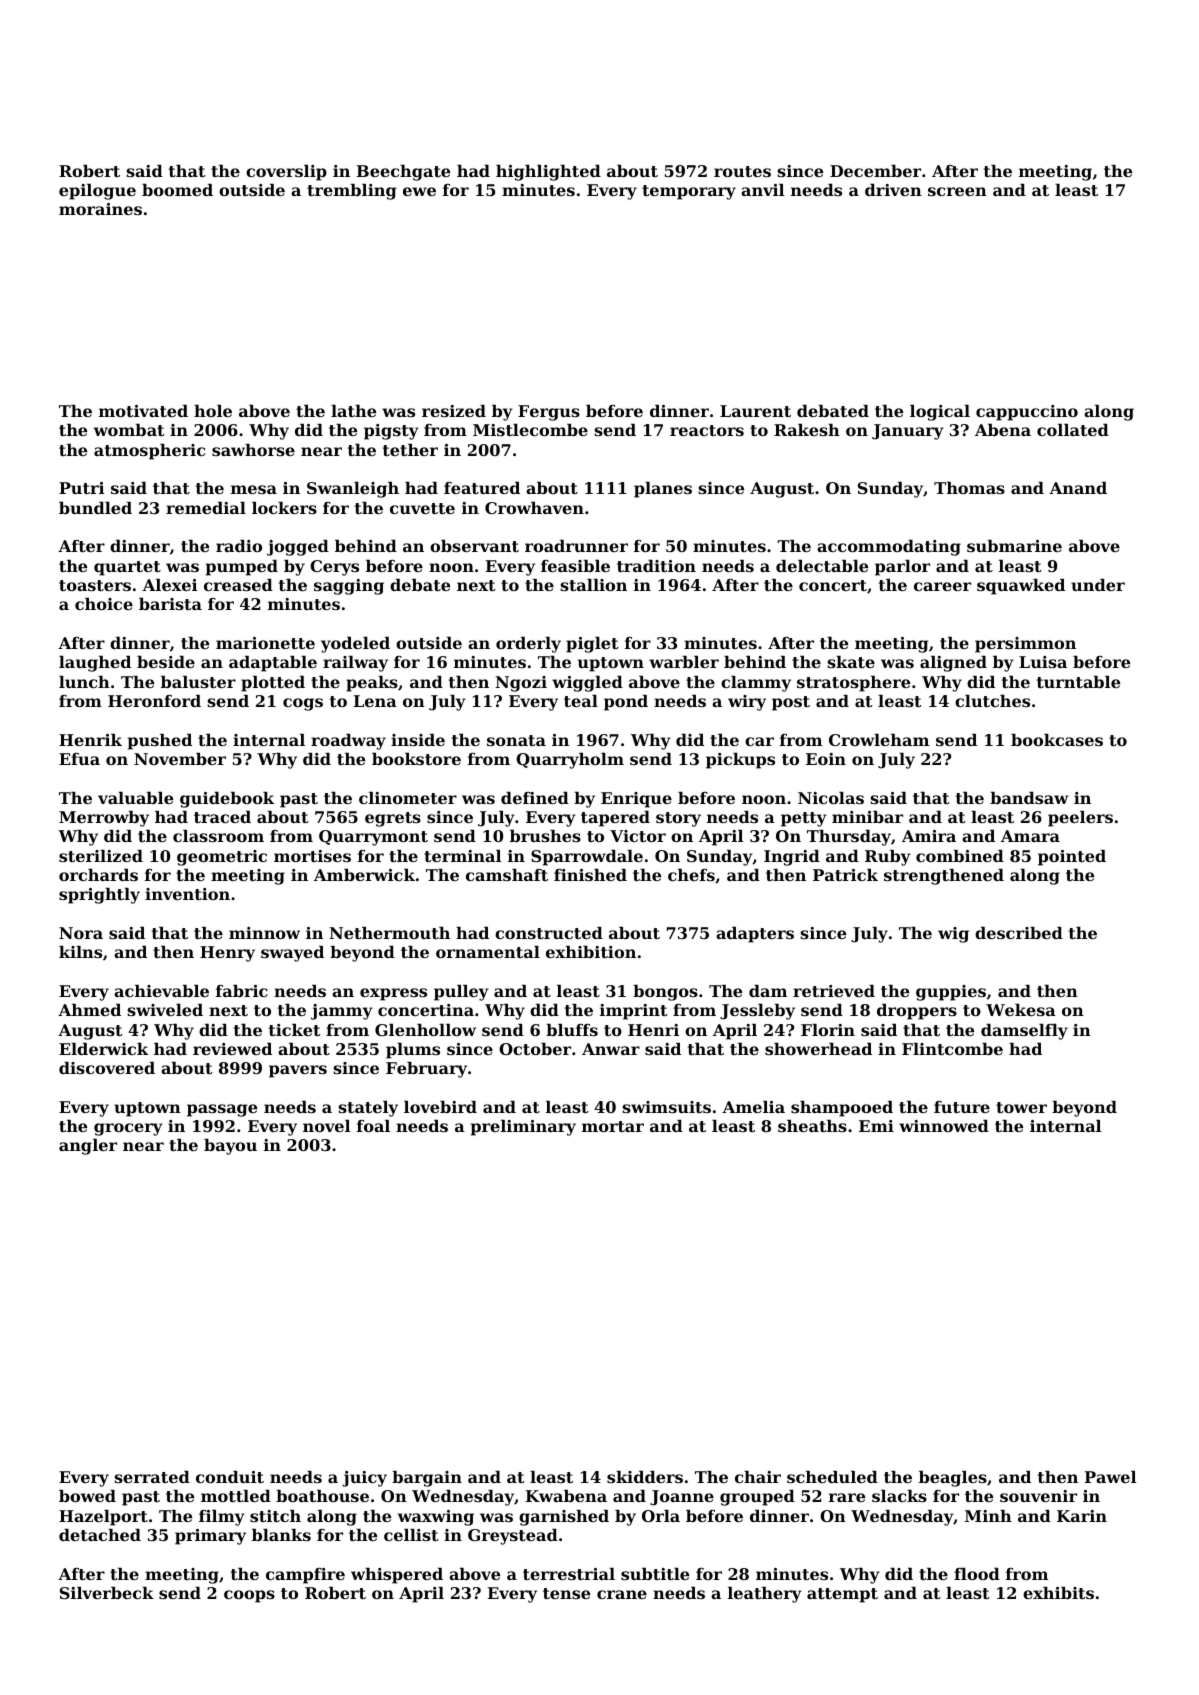  What do you see at coordinates (622, 1594) in the screenshot?
I see `crane` at bounding box center [622, 1594].
